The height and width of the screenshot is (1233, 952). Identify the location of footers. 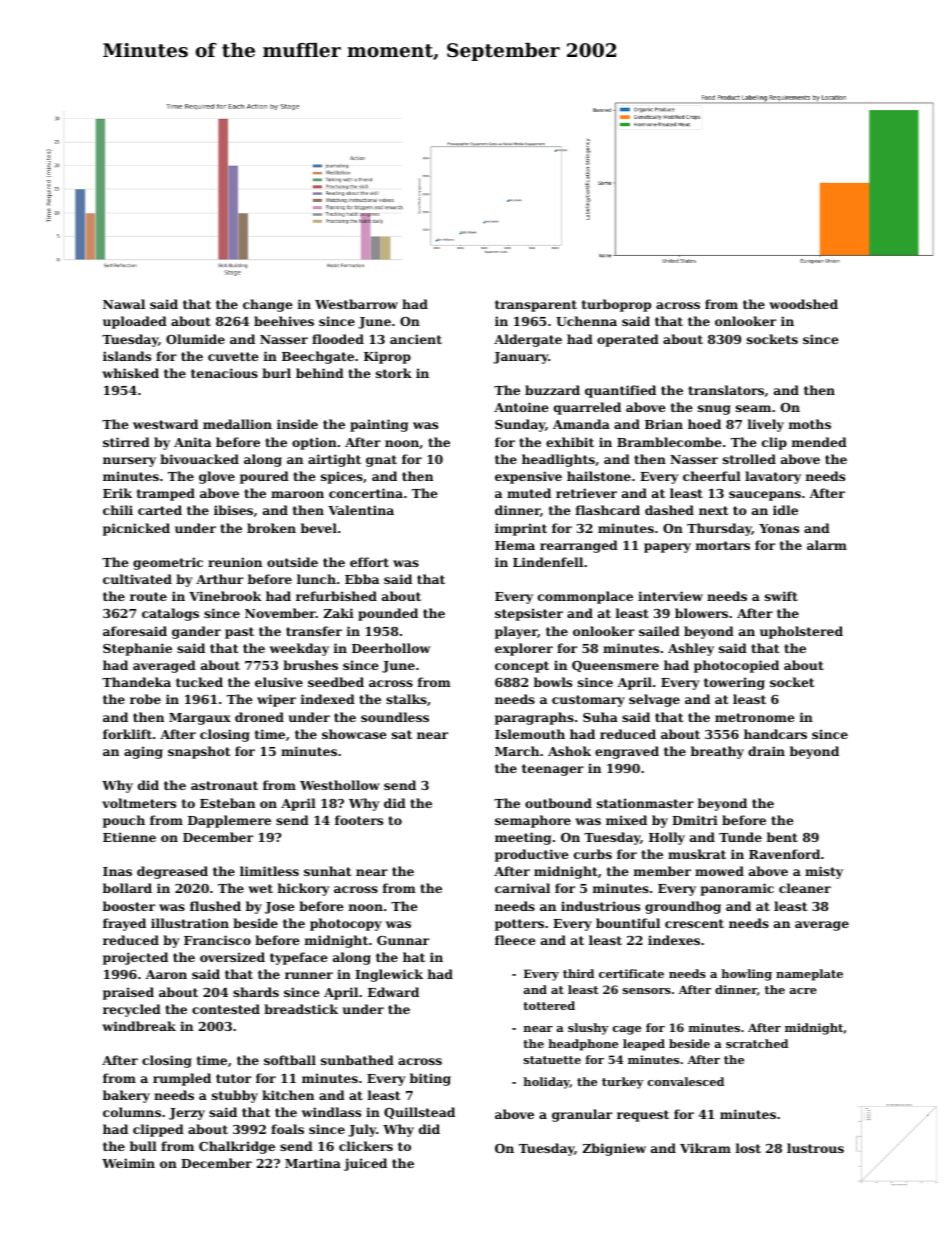
(359, 820).
